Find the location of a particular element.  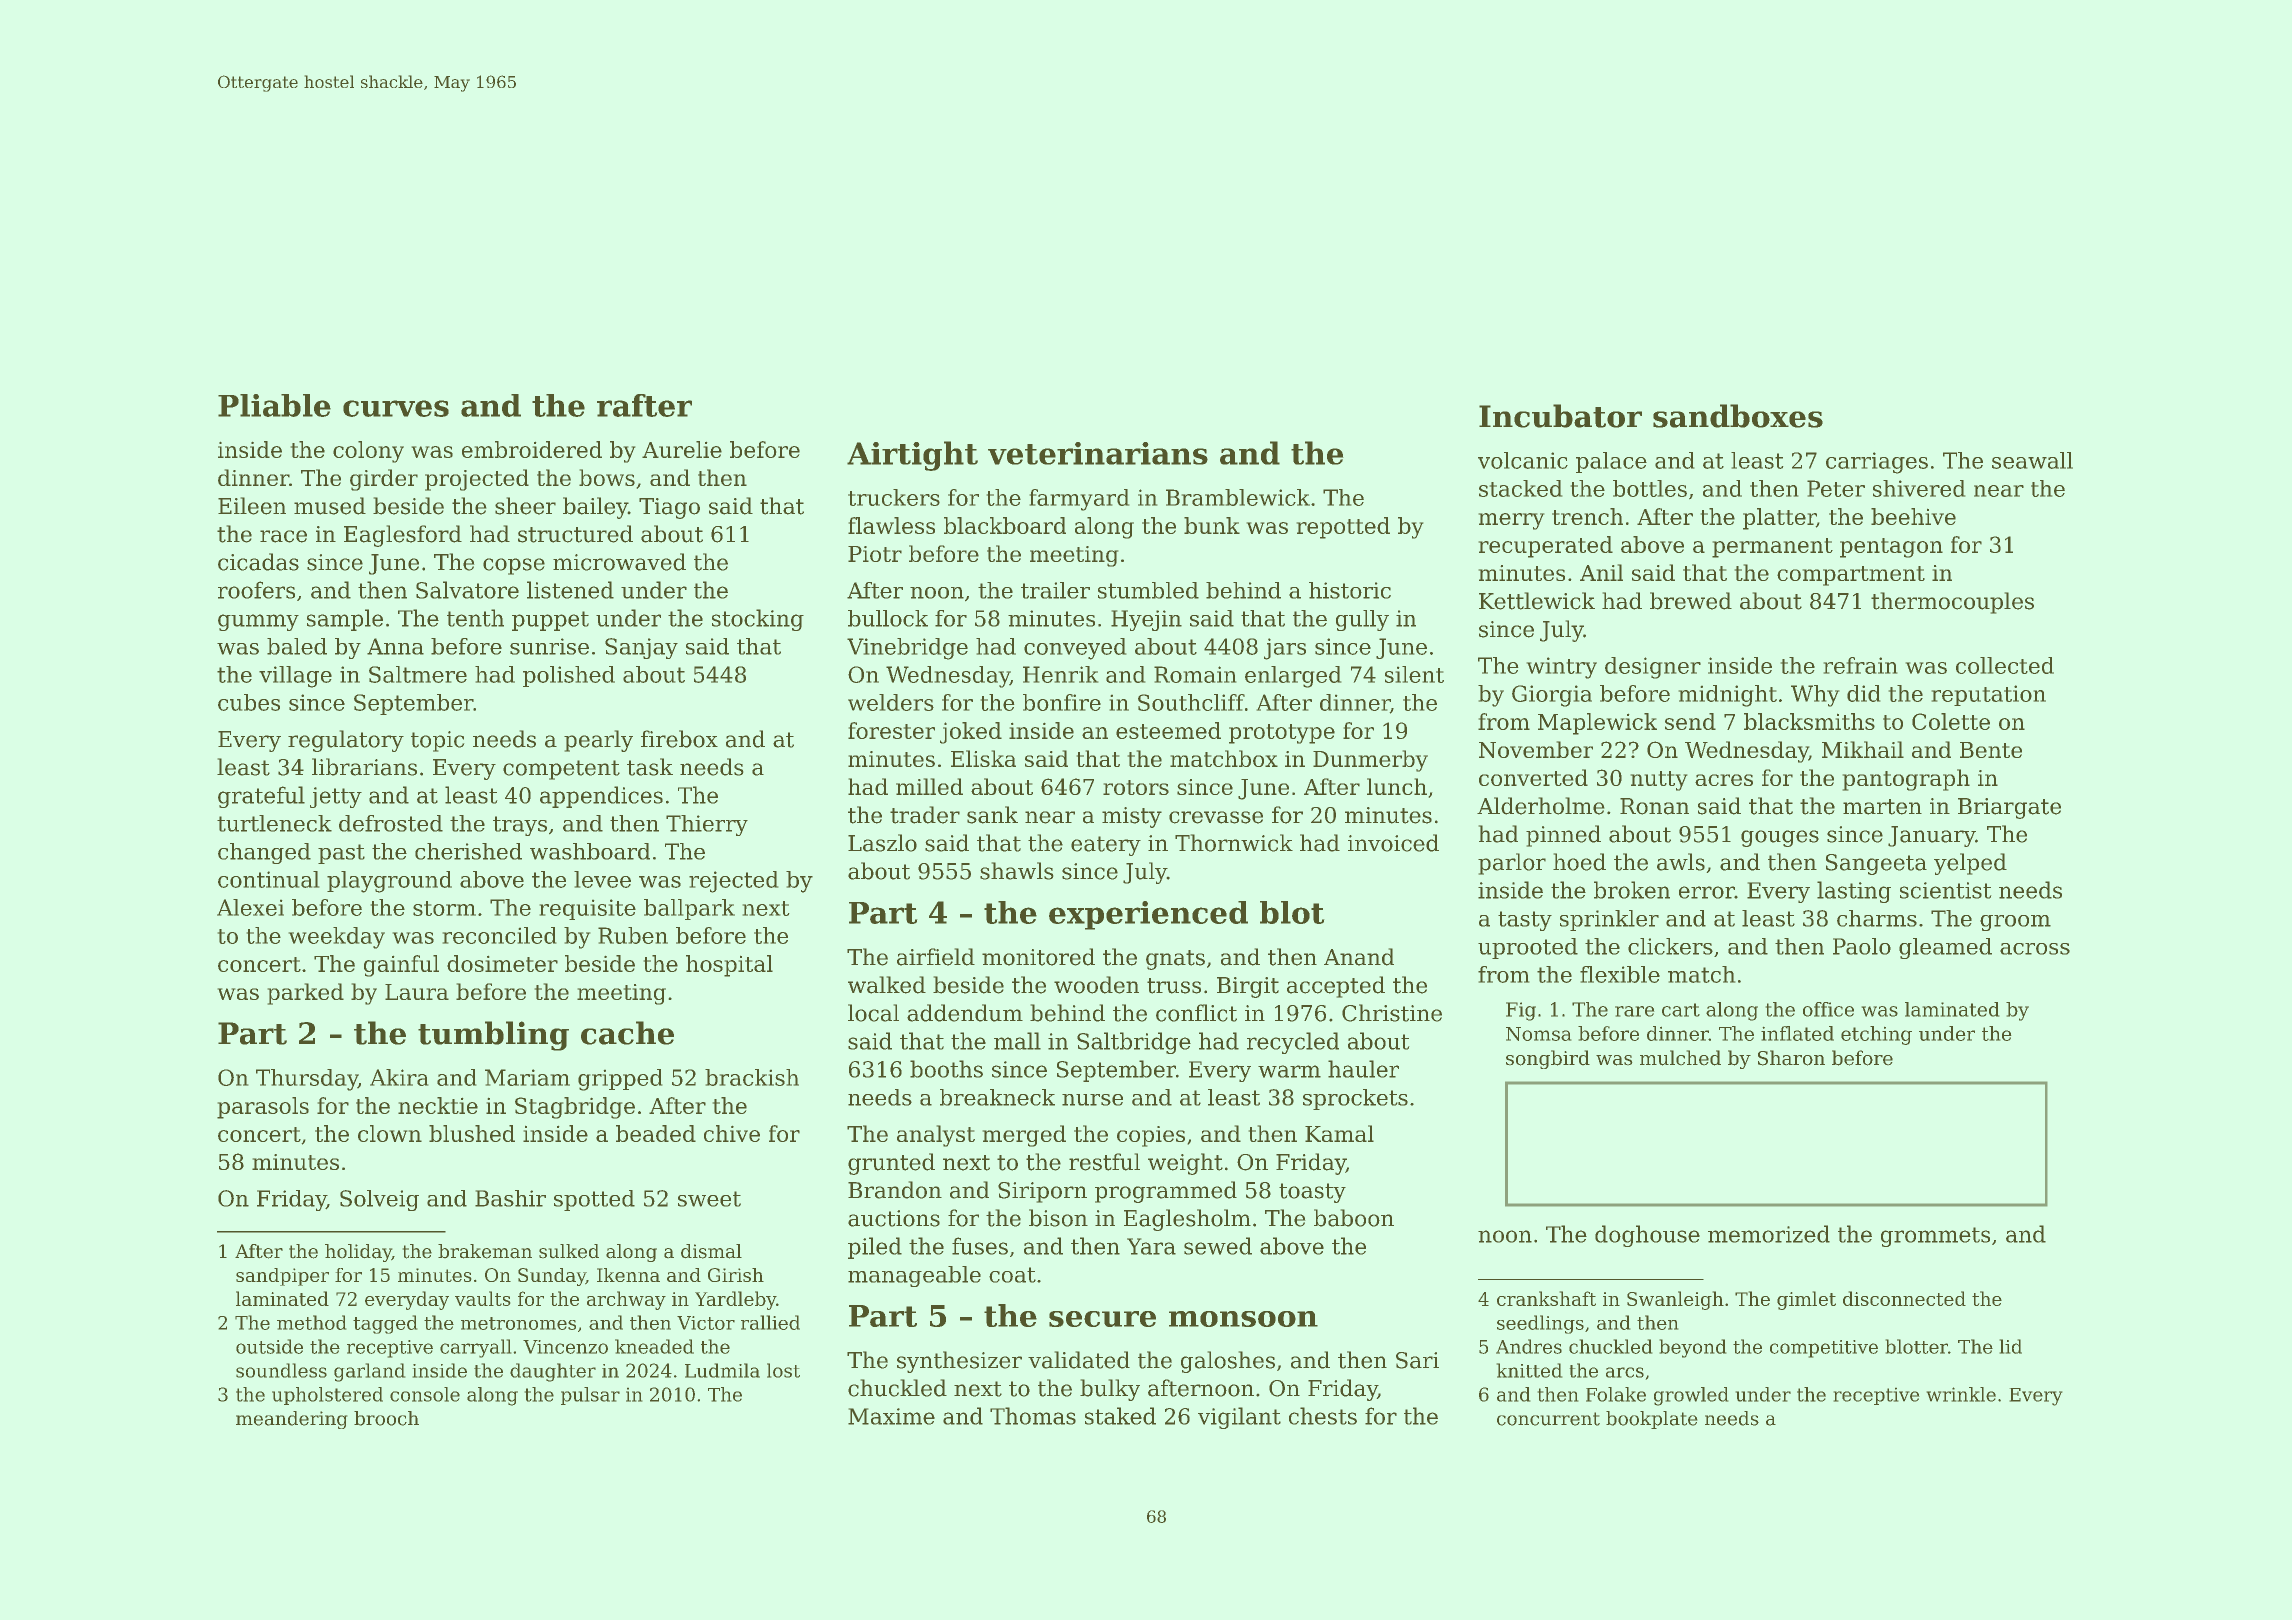

monitored is located at coordinates (1038, 957).
